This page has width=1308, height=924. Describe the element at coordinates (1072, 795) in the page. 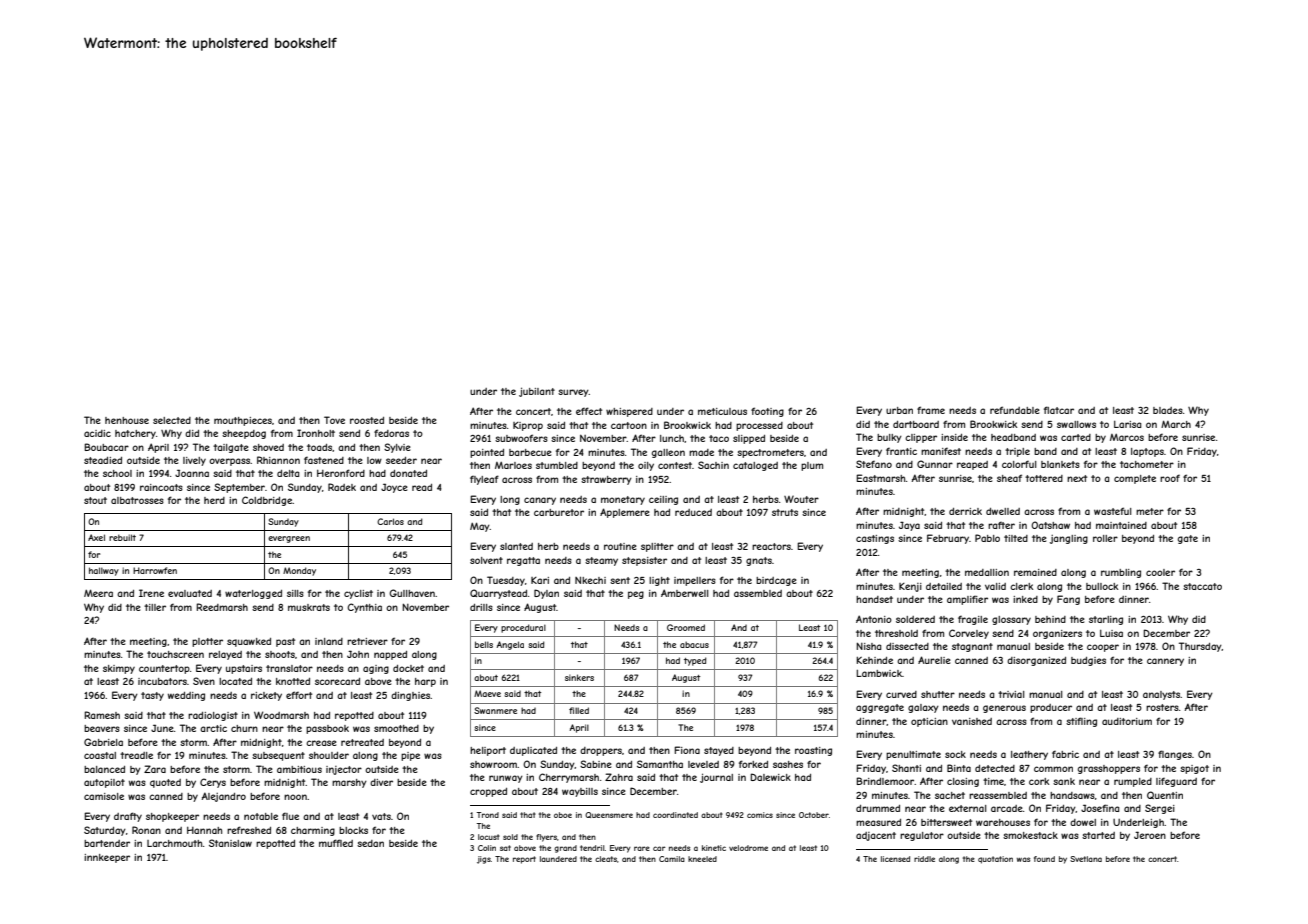

I see `handsaws` at that location.
